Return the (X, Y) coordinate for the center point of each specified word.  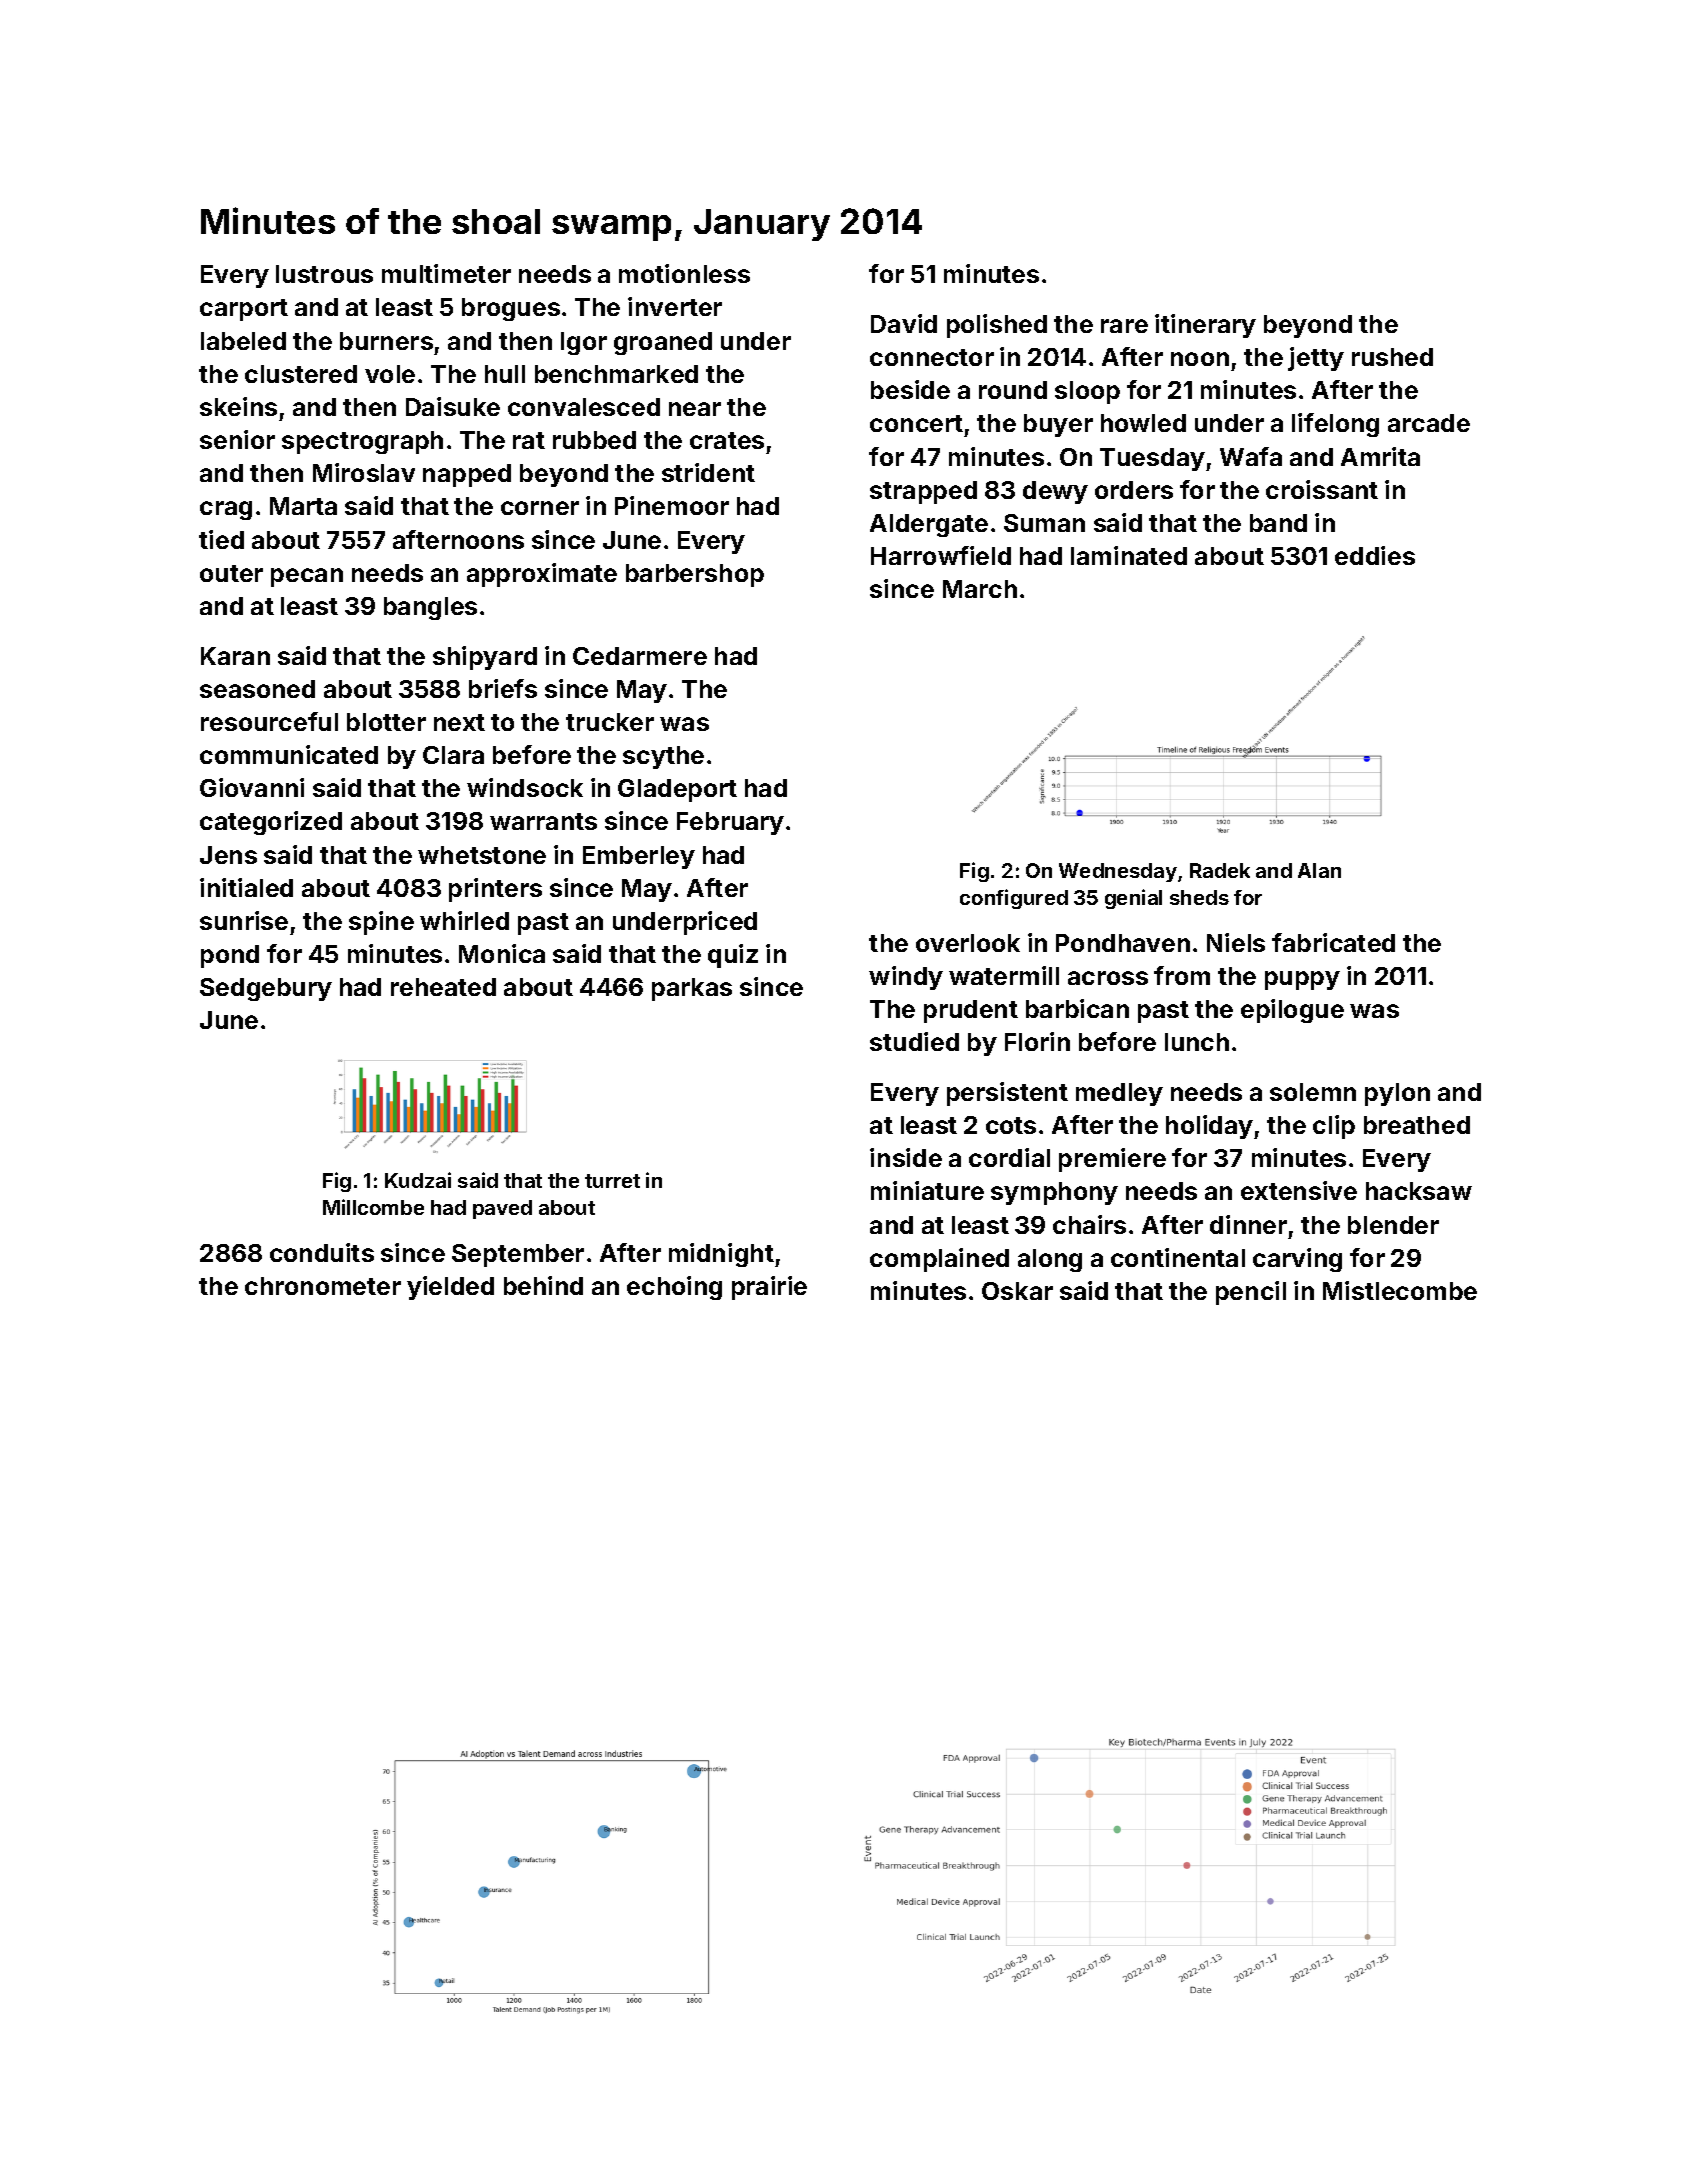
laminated (1129, 555)
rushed (1392, 357)
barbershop (695, 575)
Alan (1319, 870)
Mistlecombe (1400, 1290)
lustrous (324, 274)
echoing (674, 1288)
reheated (443, 987)
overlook (968, 943)
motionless (684, 273)
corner (540, 508)
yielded (450, 1288)
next (459, 722)
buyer (1058, 425)
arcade (1429, 423)
